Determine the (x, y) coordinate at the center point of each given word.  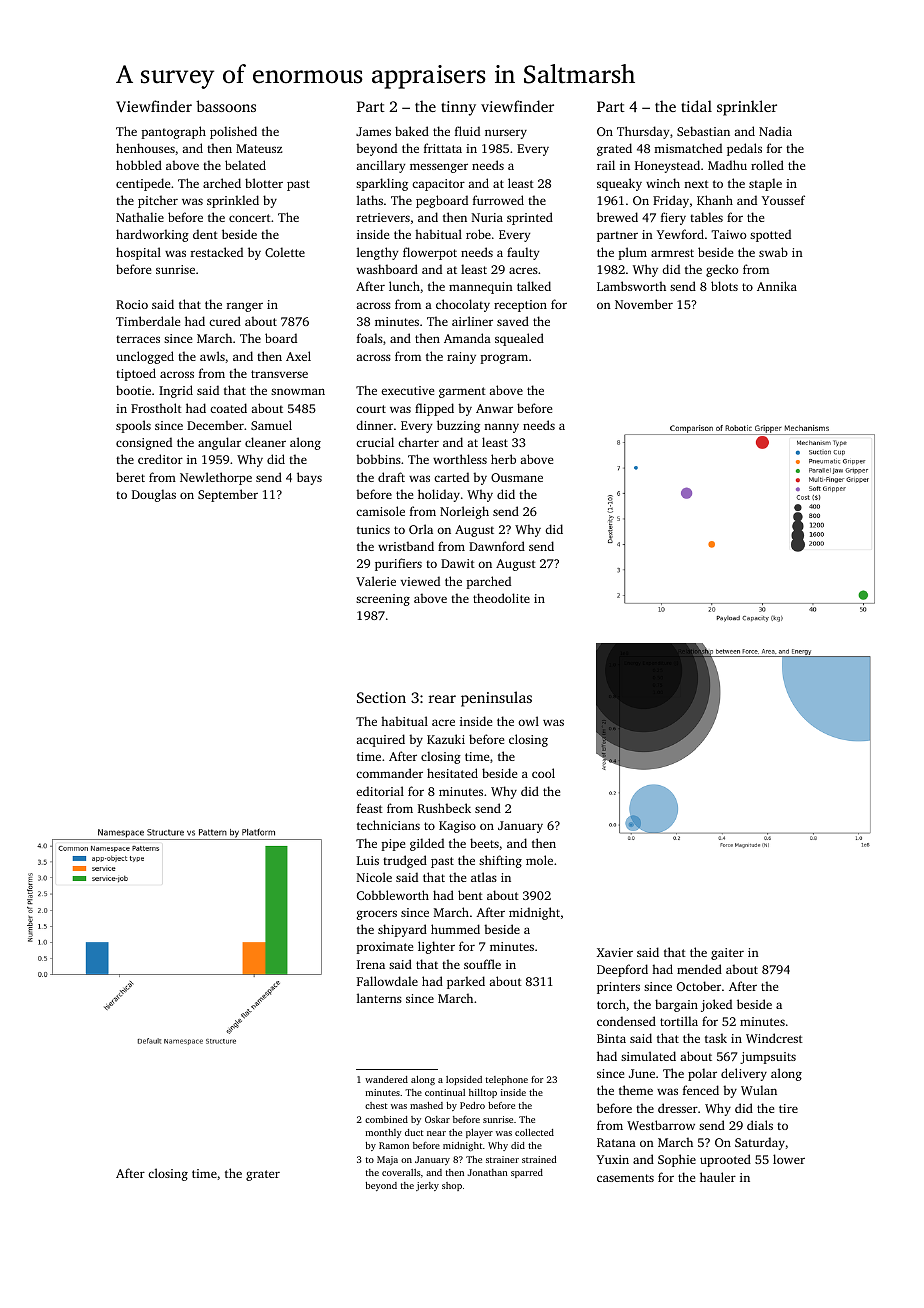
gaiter (727, 954)
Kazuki (446, 739)
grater (263, 1175)
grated (614, 149)
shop (452, 1186)
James (373, 131)
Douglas (154, 495)
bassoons (226, 106)
